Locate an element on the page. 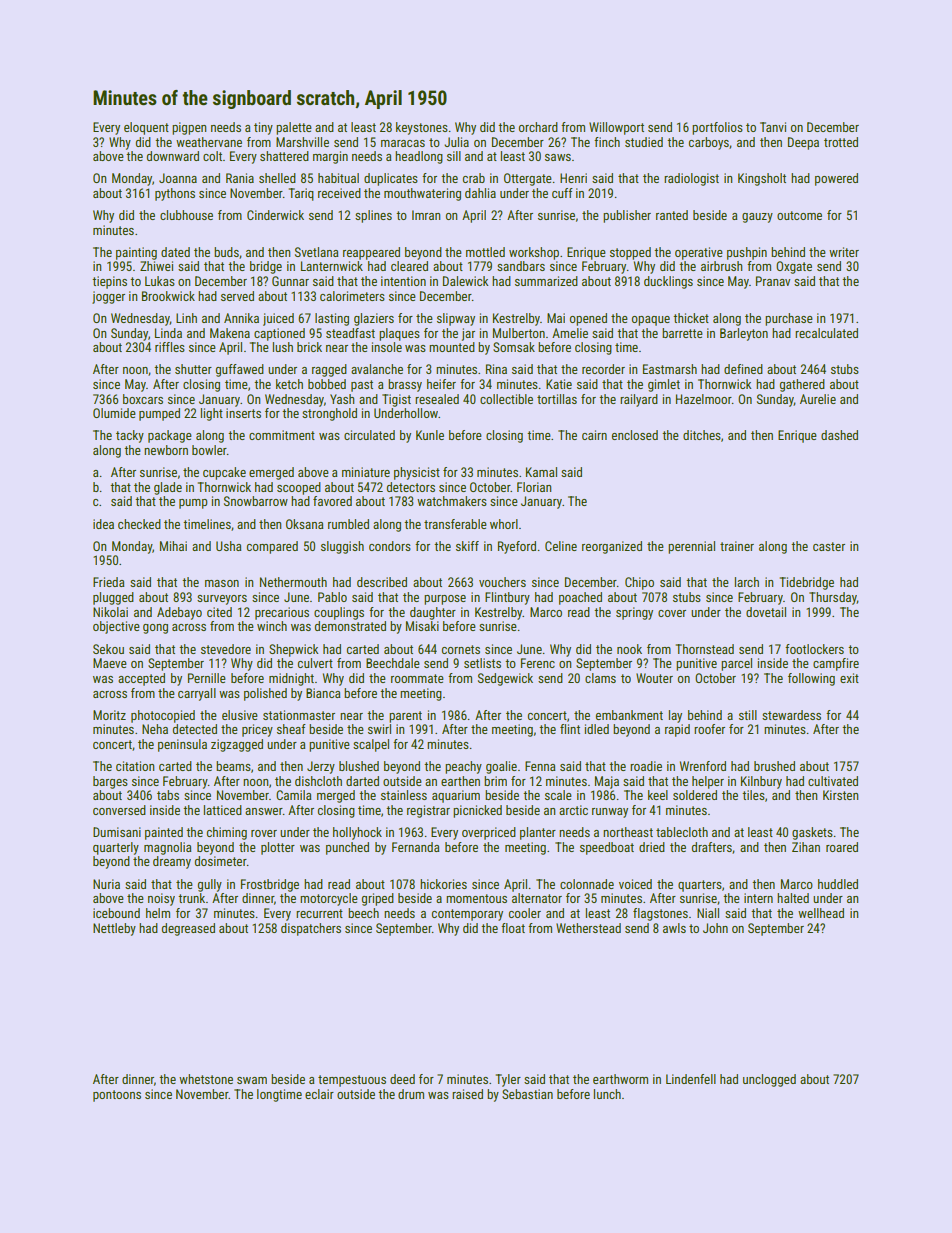 The height and width of the document is (1233, 952). winch is located at coordinates (272, 626).
